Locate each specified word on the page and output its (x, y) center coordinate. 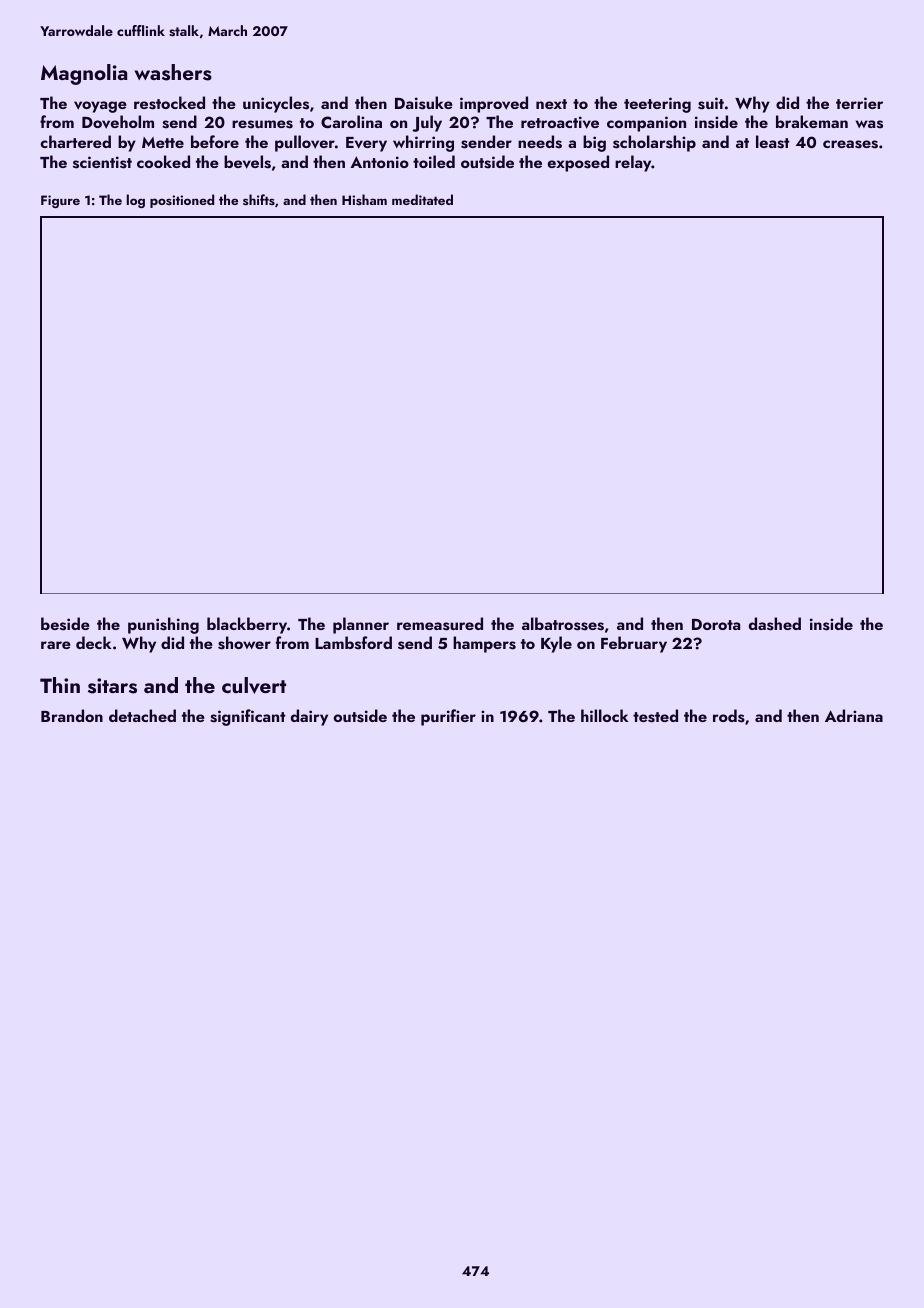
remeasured (440, 624)
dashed (775, 624)
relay (633, 163)
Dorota (716, 624)
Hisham (364, 199)
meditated (422, 199)
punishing (163, 625)
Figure (60, 201)
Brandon (72, 715)
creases (850, 144)
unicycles (276, 104)
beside (65, 624)
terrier (859, 103)
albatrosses (563, 624)
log (136, 201)
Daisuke (424, 103)
